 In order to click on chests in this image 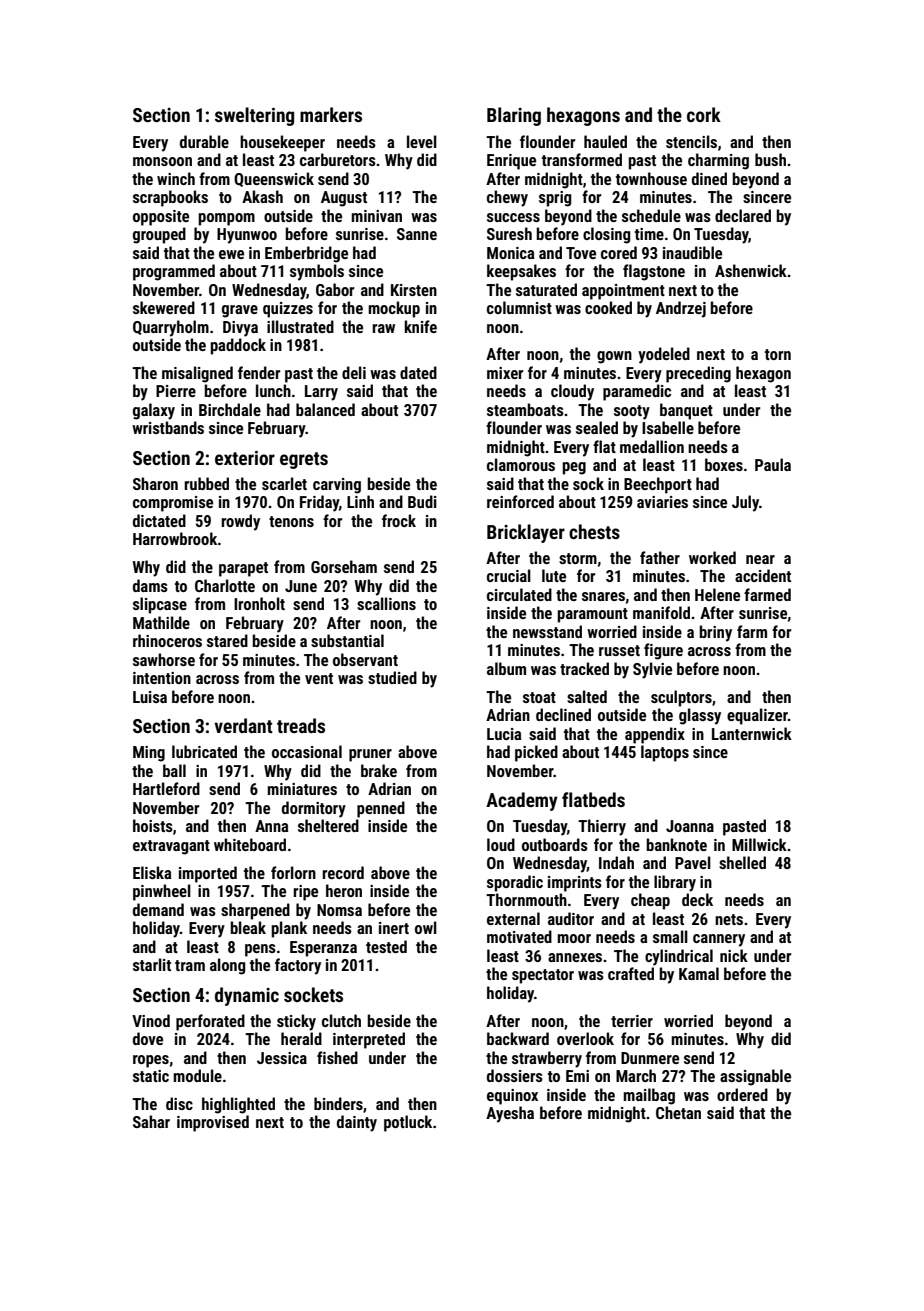, I will do `click(594, 531)`.
